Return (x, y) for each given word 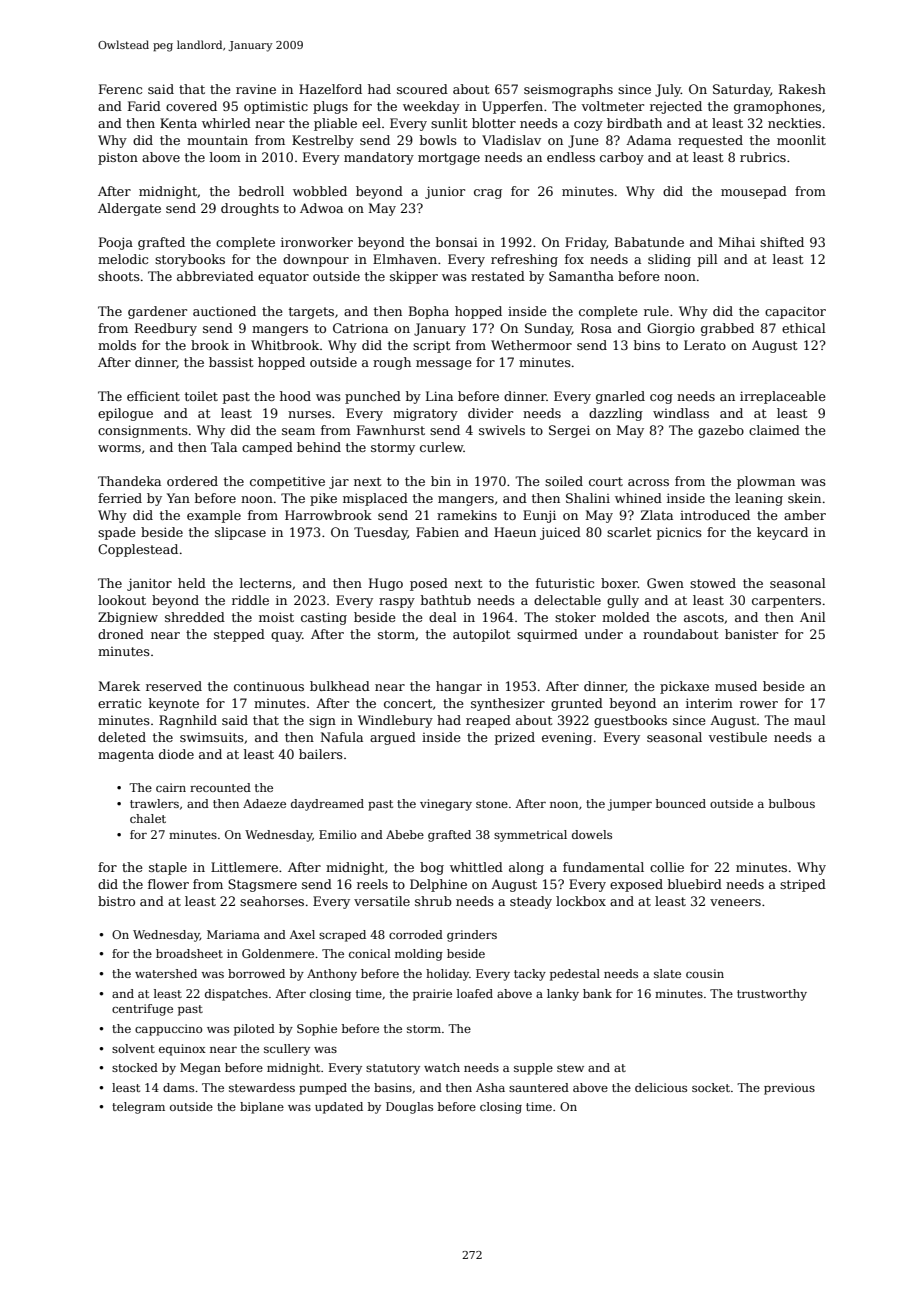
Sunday (548, 329)
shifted (782, 242)
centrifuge (142, 1010)
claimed (774, 430)
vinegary (446, 805)
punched (373, 397)
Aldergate (129, 209)
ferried (120, 498)
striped (803, 885)
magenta (126, 756)
